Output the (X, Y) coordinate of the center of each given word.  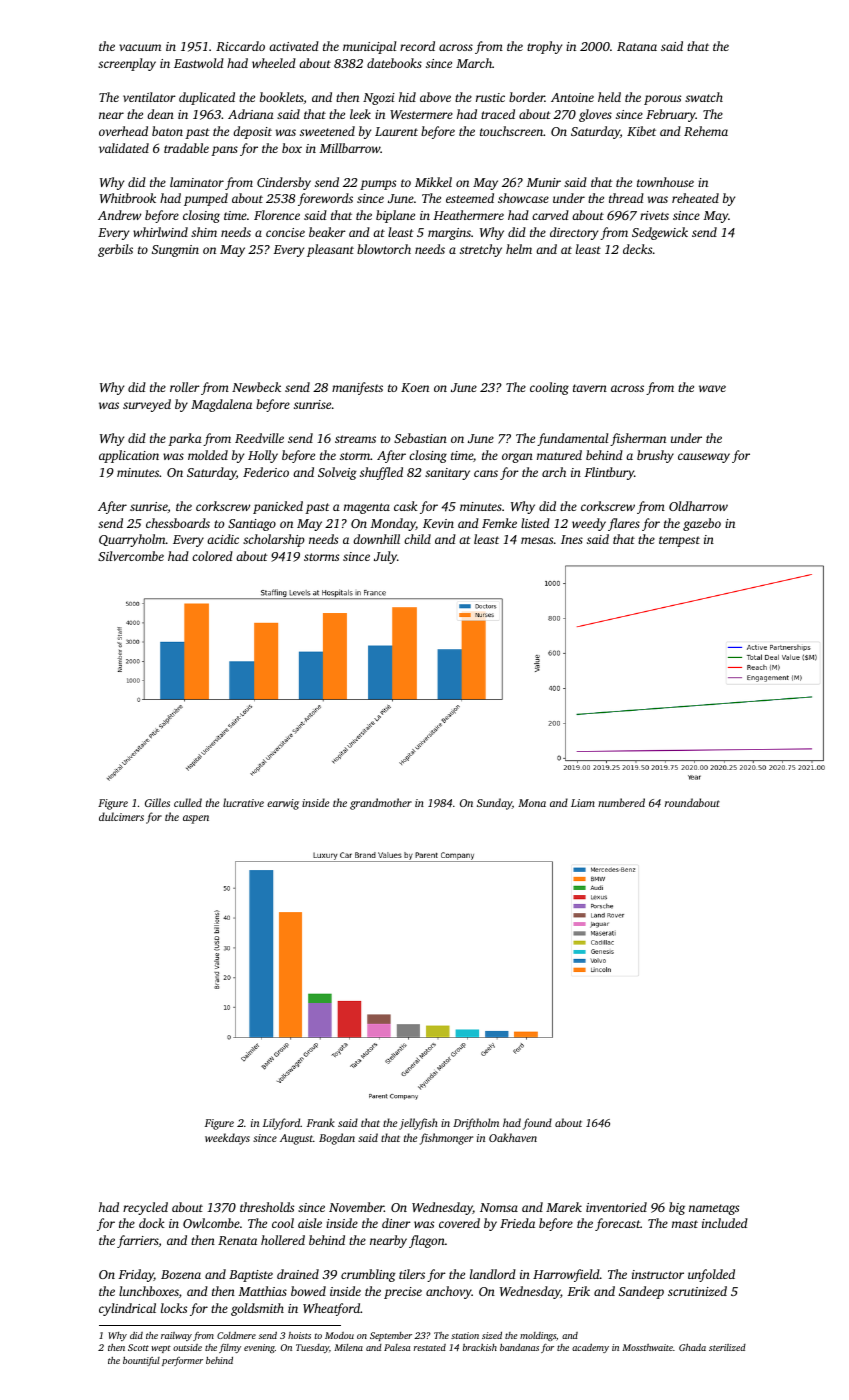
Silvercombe (131, 556)
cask (406, 506)
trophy (544, 47)
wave (712, 388)
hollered (283, 1240)
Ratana (637, 46)
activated (294, 46)
